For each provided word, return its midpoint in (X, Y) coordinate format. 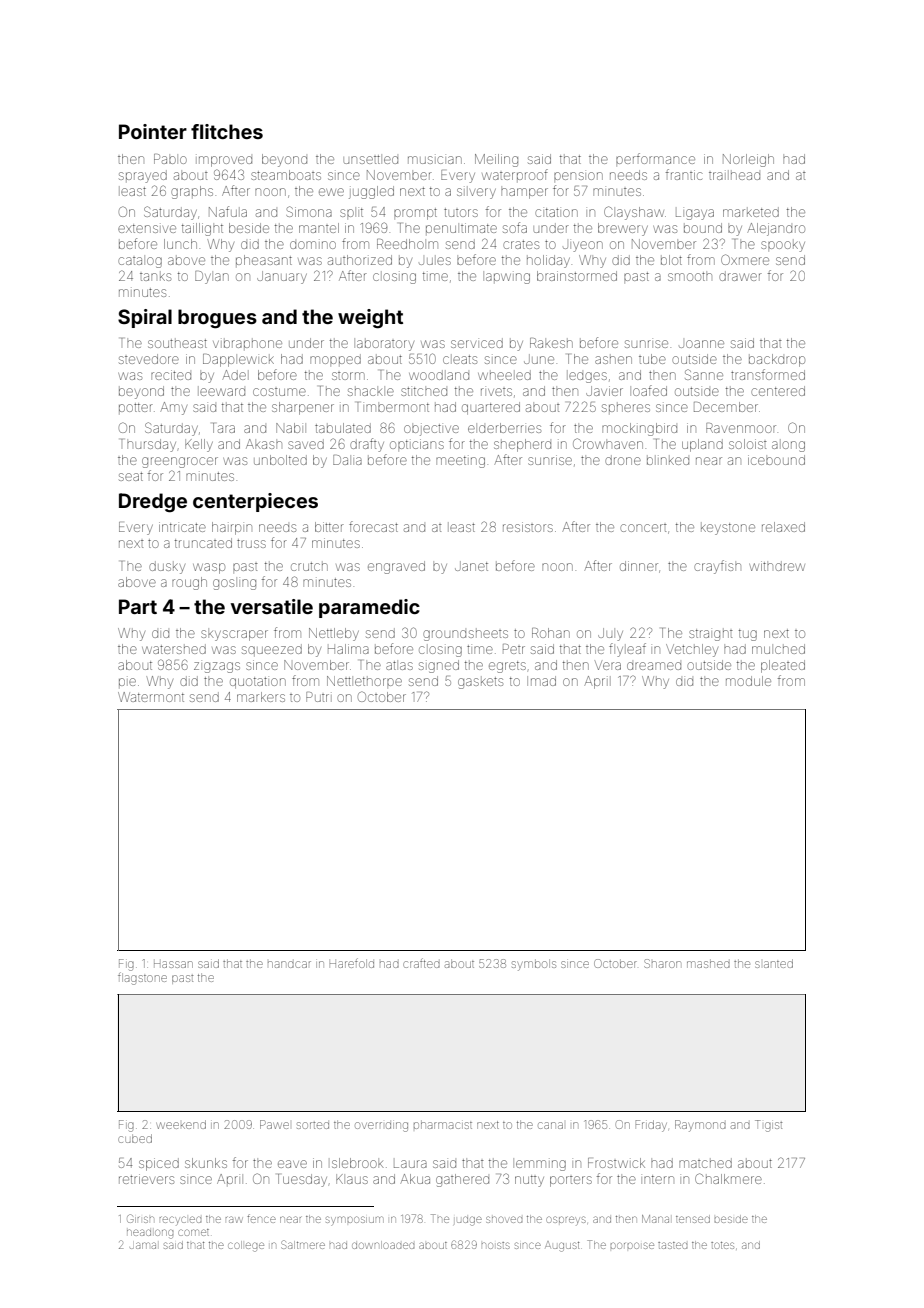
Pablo (170, 159)
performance (655, 158)
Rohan (551, 633)
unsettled (371, 159)
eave (292, 1164)
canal (550, 1125)
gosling (234, 584)
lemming (541, 1165)
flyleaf (627, 650)
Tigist (768, 1126)
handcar (289, 964)
